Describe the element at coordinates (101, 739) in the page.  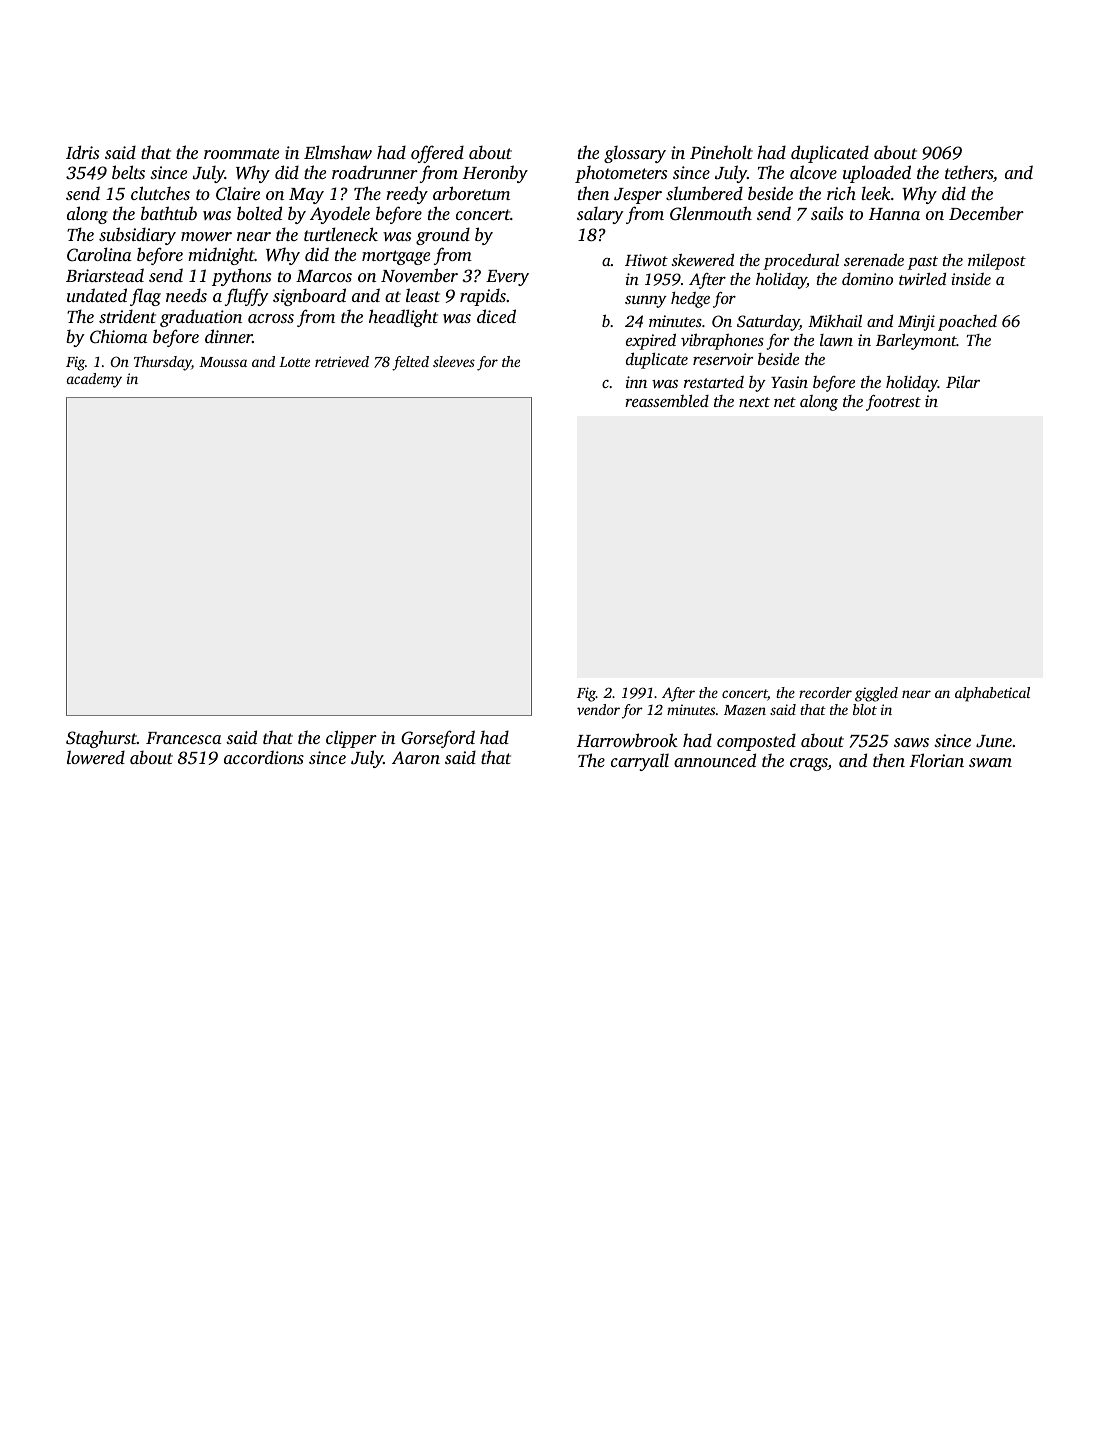
I see `Staghurst` at that location.
